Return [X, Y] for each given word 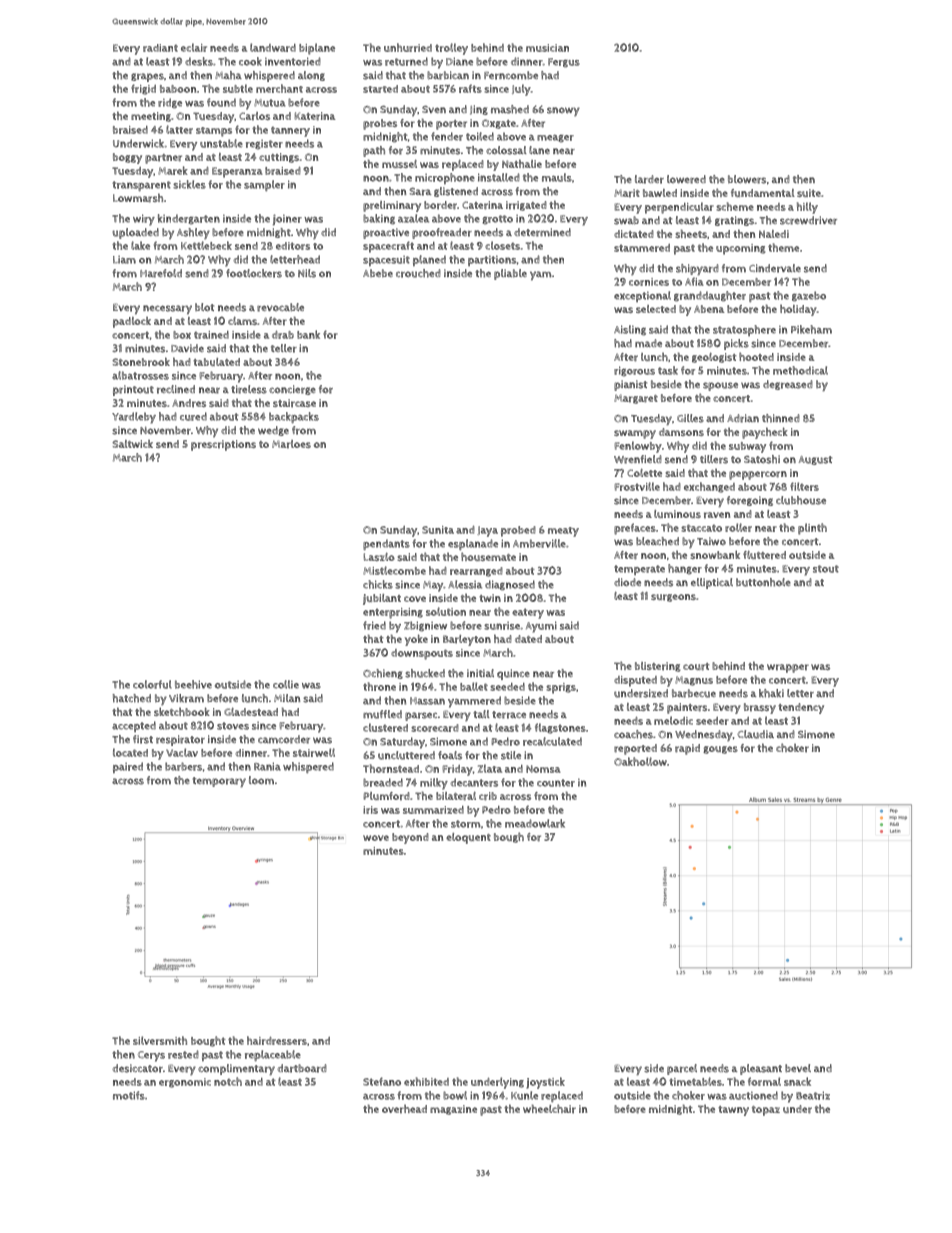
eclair [194, 47]
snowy [563, 112]
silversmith [160, 1040]
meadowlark [535, 823]
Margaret [636, 399]
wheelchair [549, 1109]
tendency [801, 708]
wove [376, 838]
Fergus [564, 63]
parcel [682, 1069]
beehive [193, 684]
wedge [273, 431]
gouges [720, 750]
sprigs [561, 688]
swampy [635, 434]
